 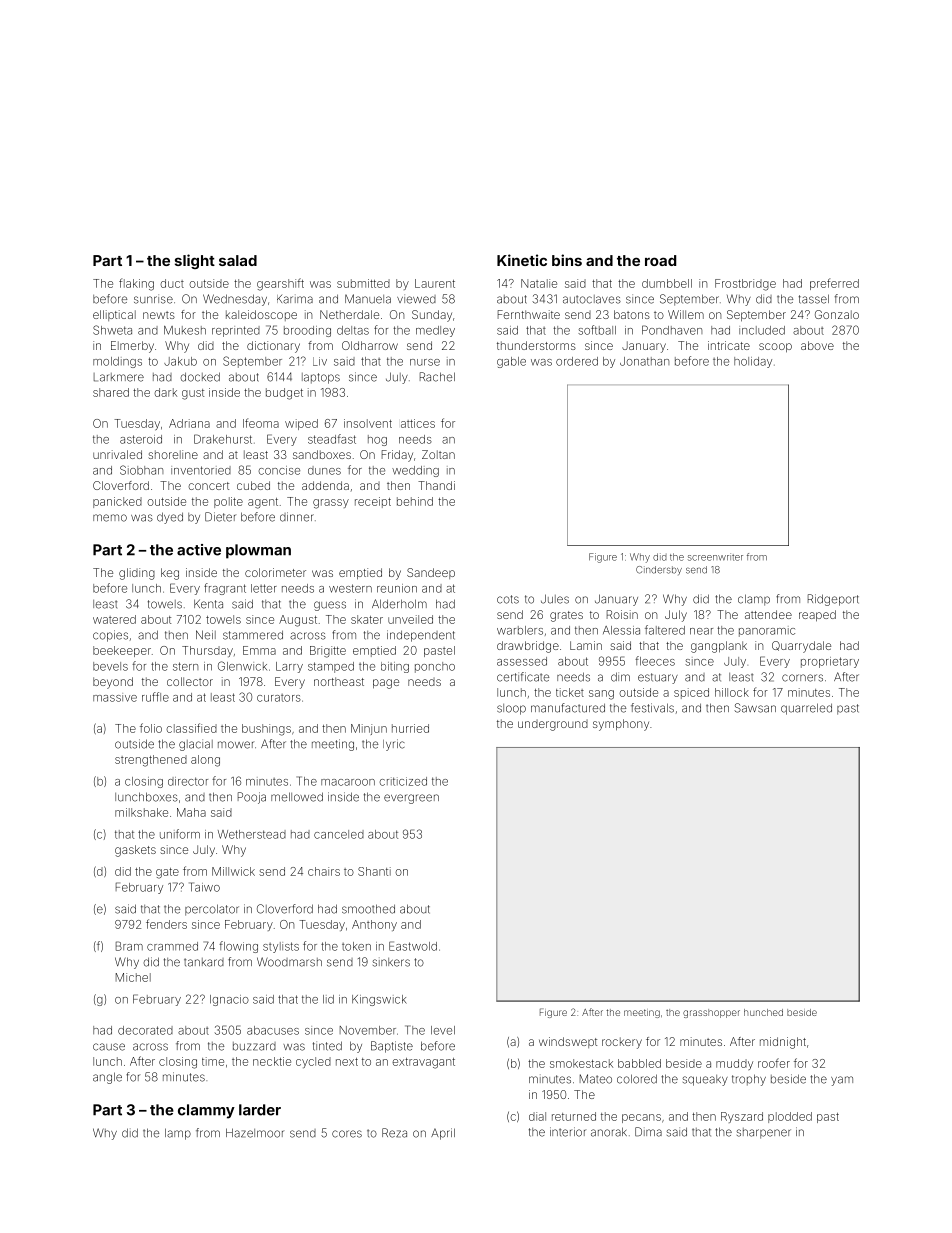 I want to click on road, so click(x=660, y=260).
